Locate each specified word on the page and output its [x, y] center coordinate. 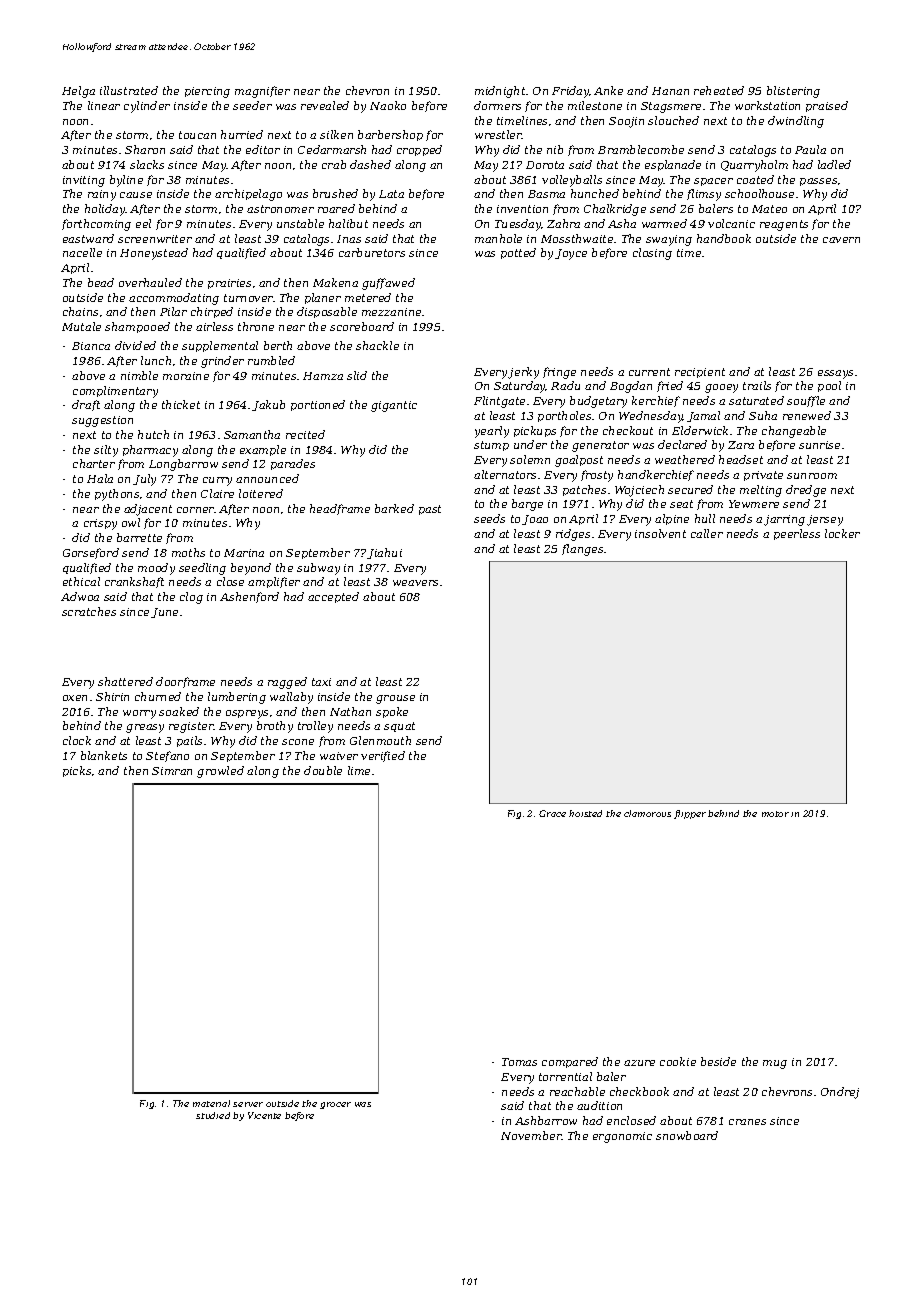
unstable [300, 223]
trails [757, 385]
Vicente [264, 1115]
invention [522, 209]
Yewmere [754, 504]
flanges [582, 550]
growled [220, 772]
